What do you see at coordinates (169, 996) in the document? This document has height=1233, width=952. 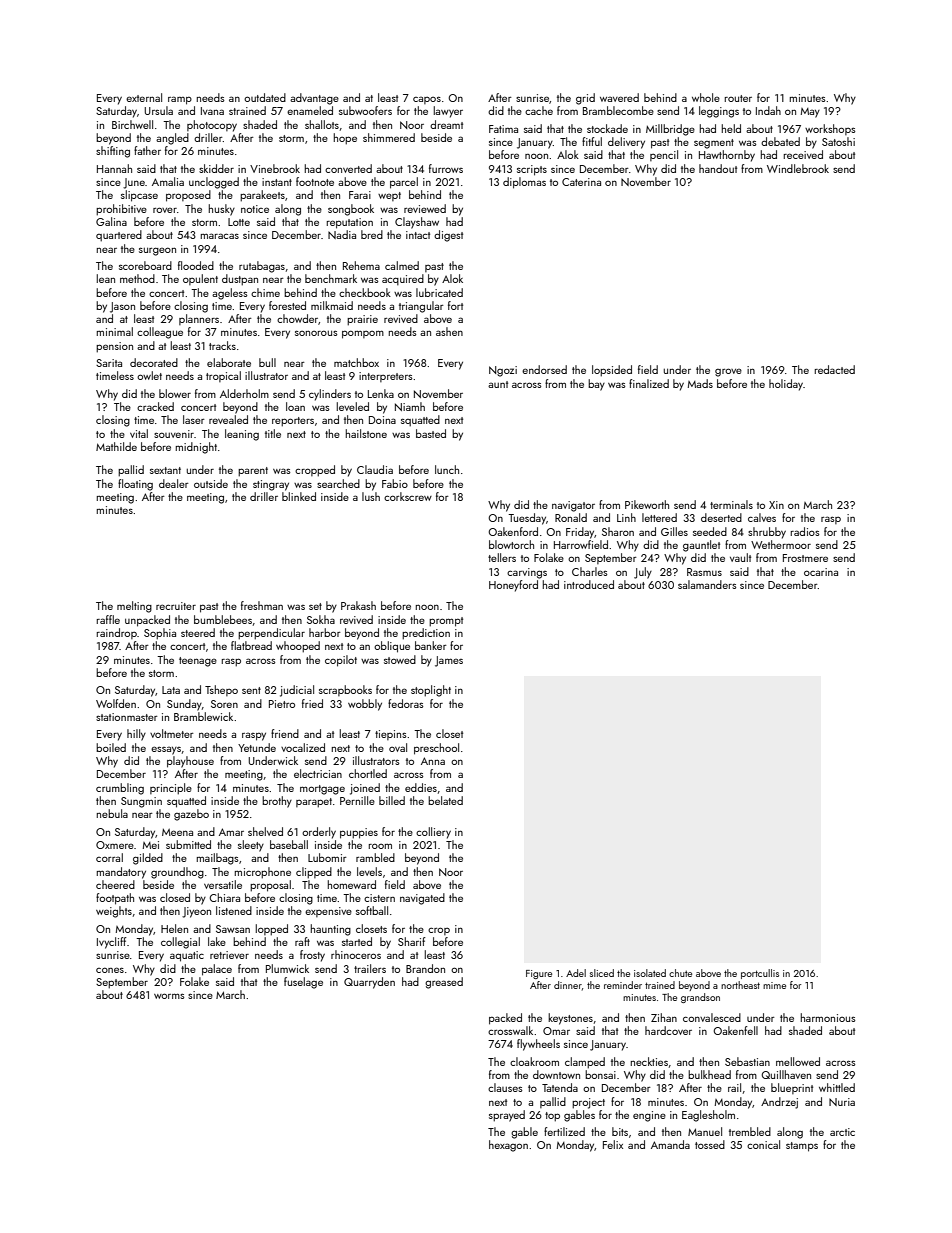 I see `worms` at bounding box center [169, 996].
